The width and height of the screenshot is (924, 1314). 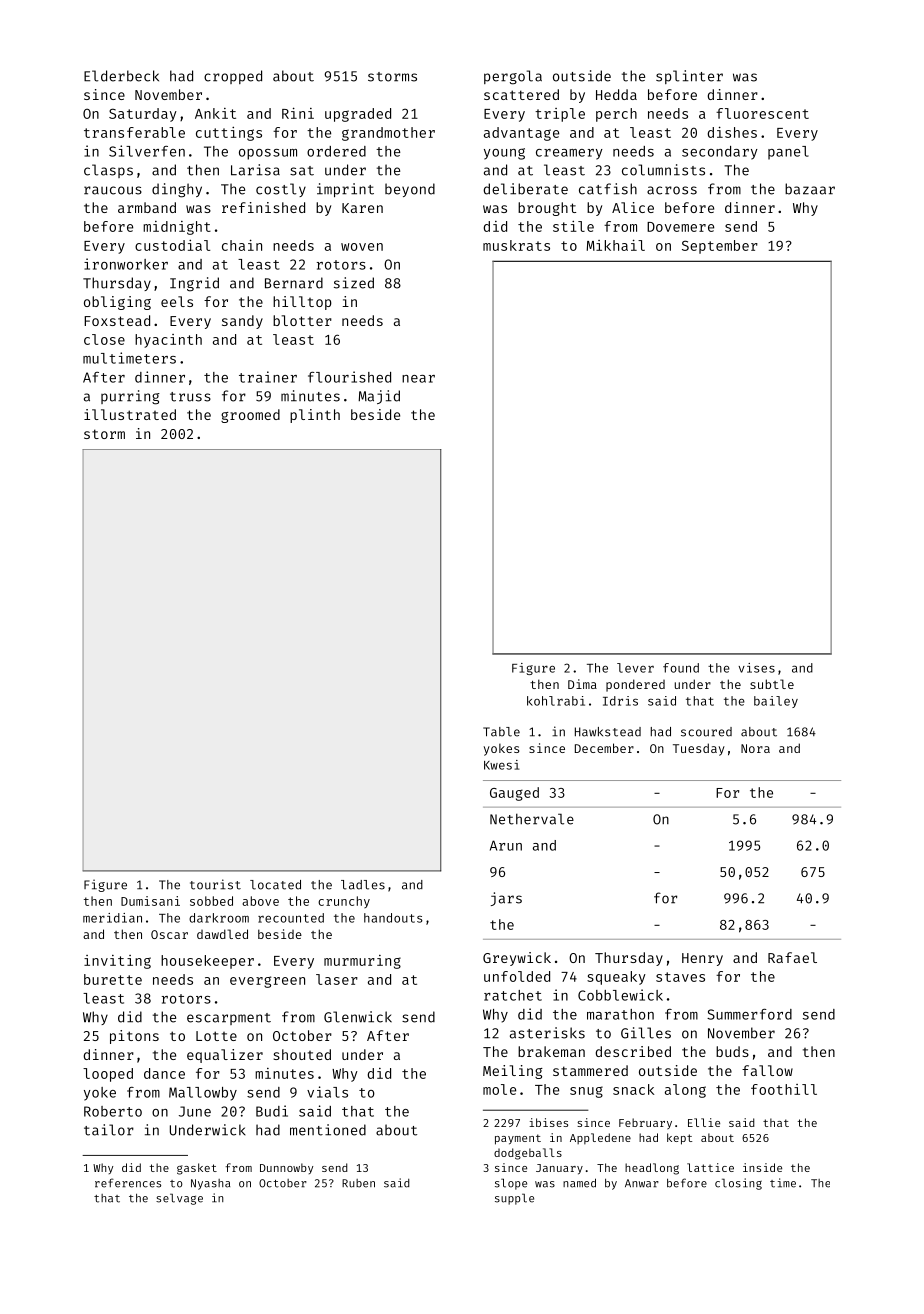 What do you see at coordinates (215, 884) in the screenshot?
I see `tourist` at bounding box center [215, 884].
